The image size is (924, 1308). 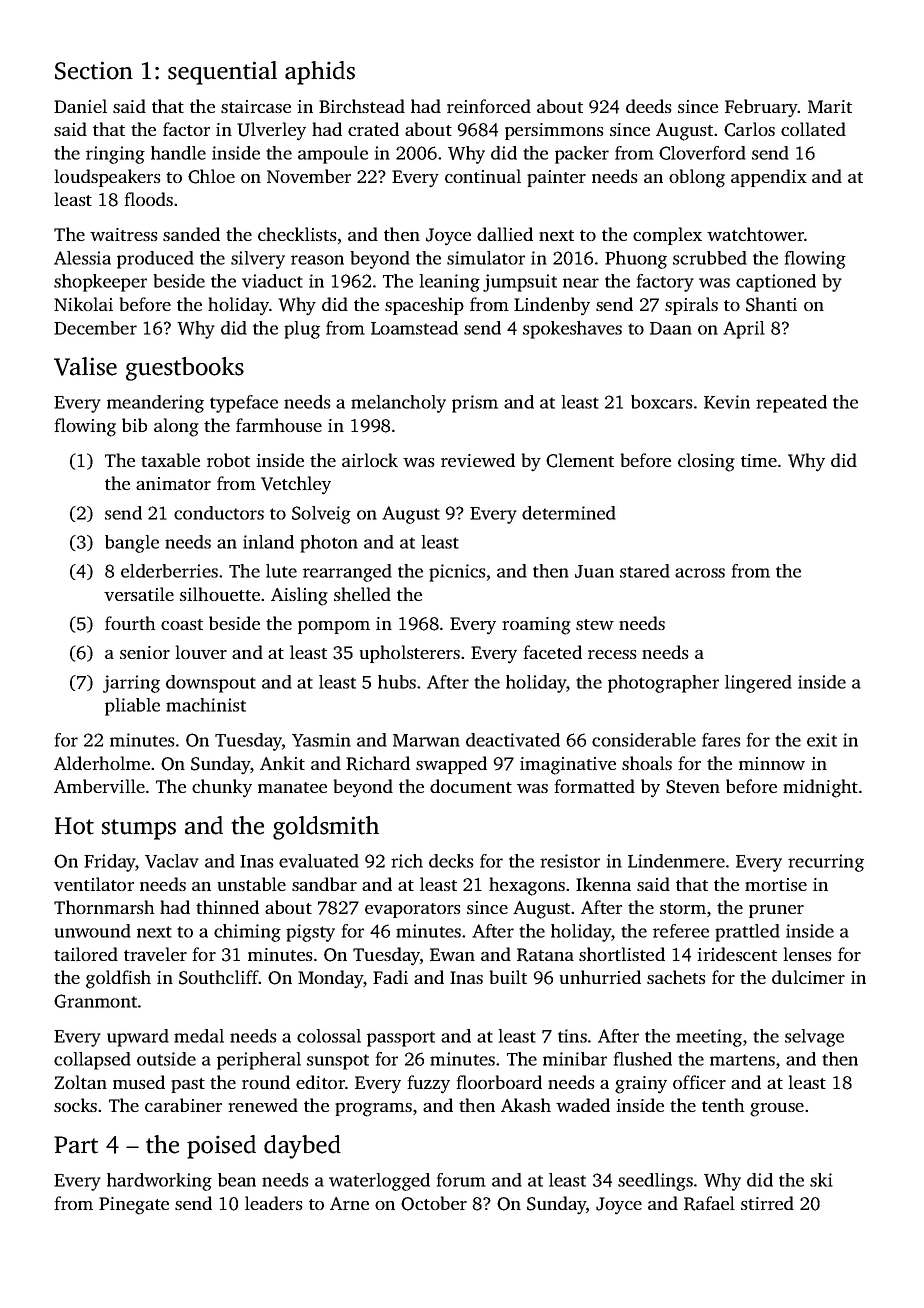 What do you see at coordinates (320, 73) in the screenshot?
I see `aphids` at bounding box center [320, 73].
